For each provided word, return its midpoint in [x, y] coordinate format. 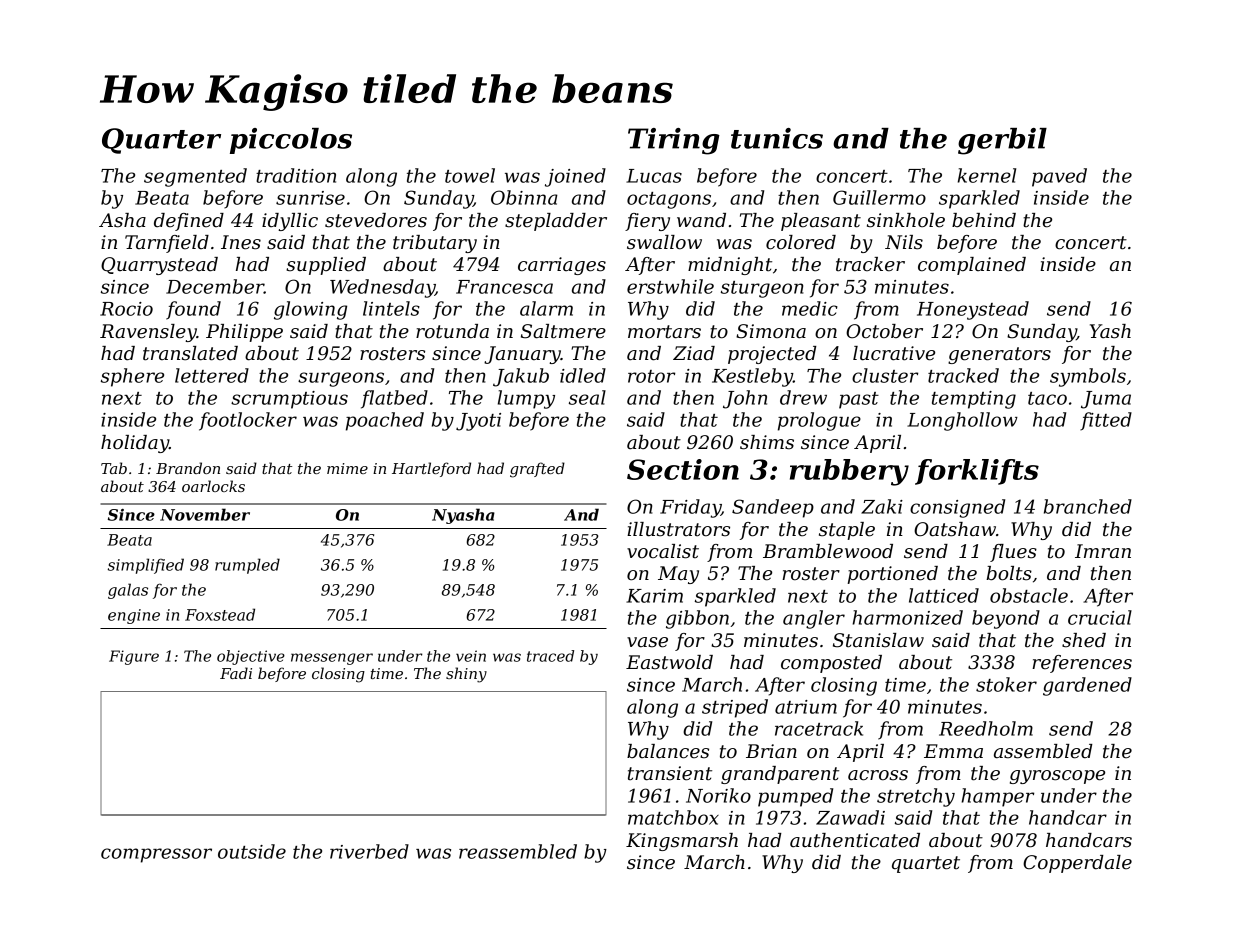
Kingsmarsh [682, 842]
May [678, 575]
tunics [777, 138]
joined [575, 177]
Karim [654, 596]
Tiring [674, 141]
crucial [1100, 617]
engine [134, 616]
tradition [296, 175]
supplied [326, 266]
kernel [987, 175]
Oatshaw [955, 529]
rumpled [247, 566]
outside [252, 851]
